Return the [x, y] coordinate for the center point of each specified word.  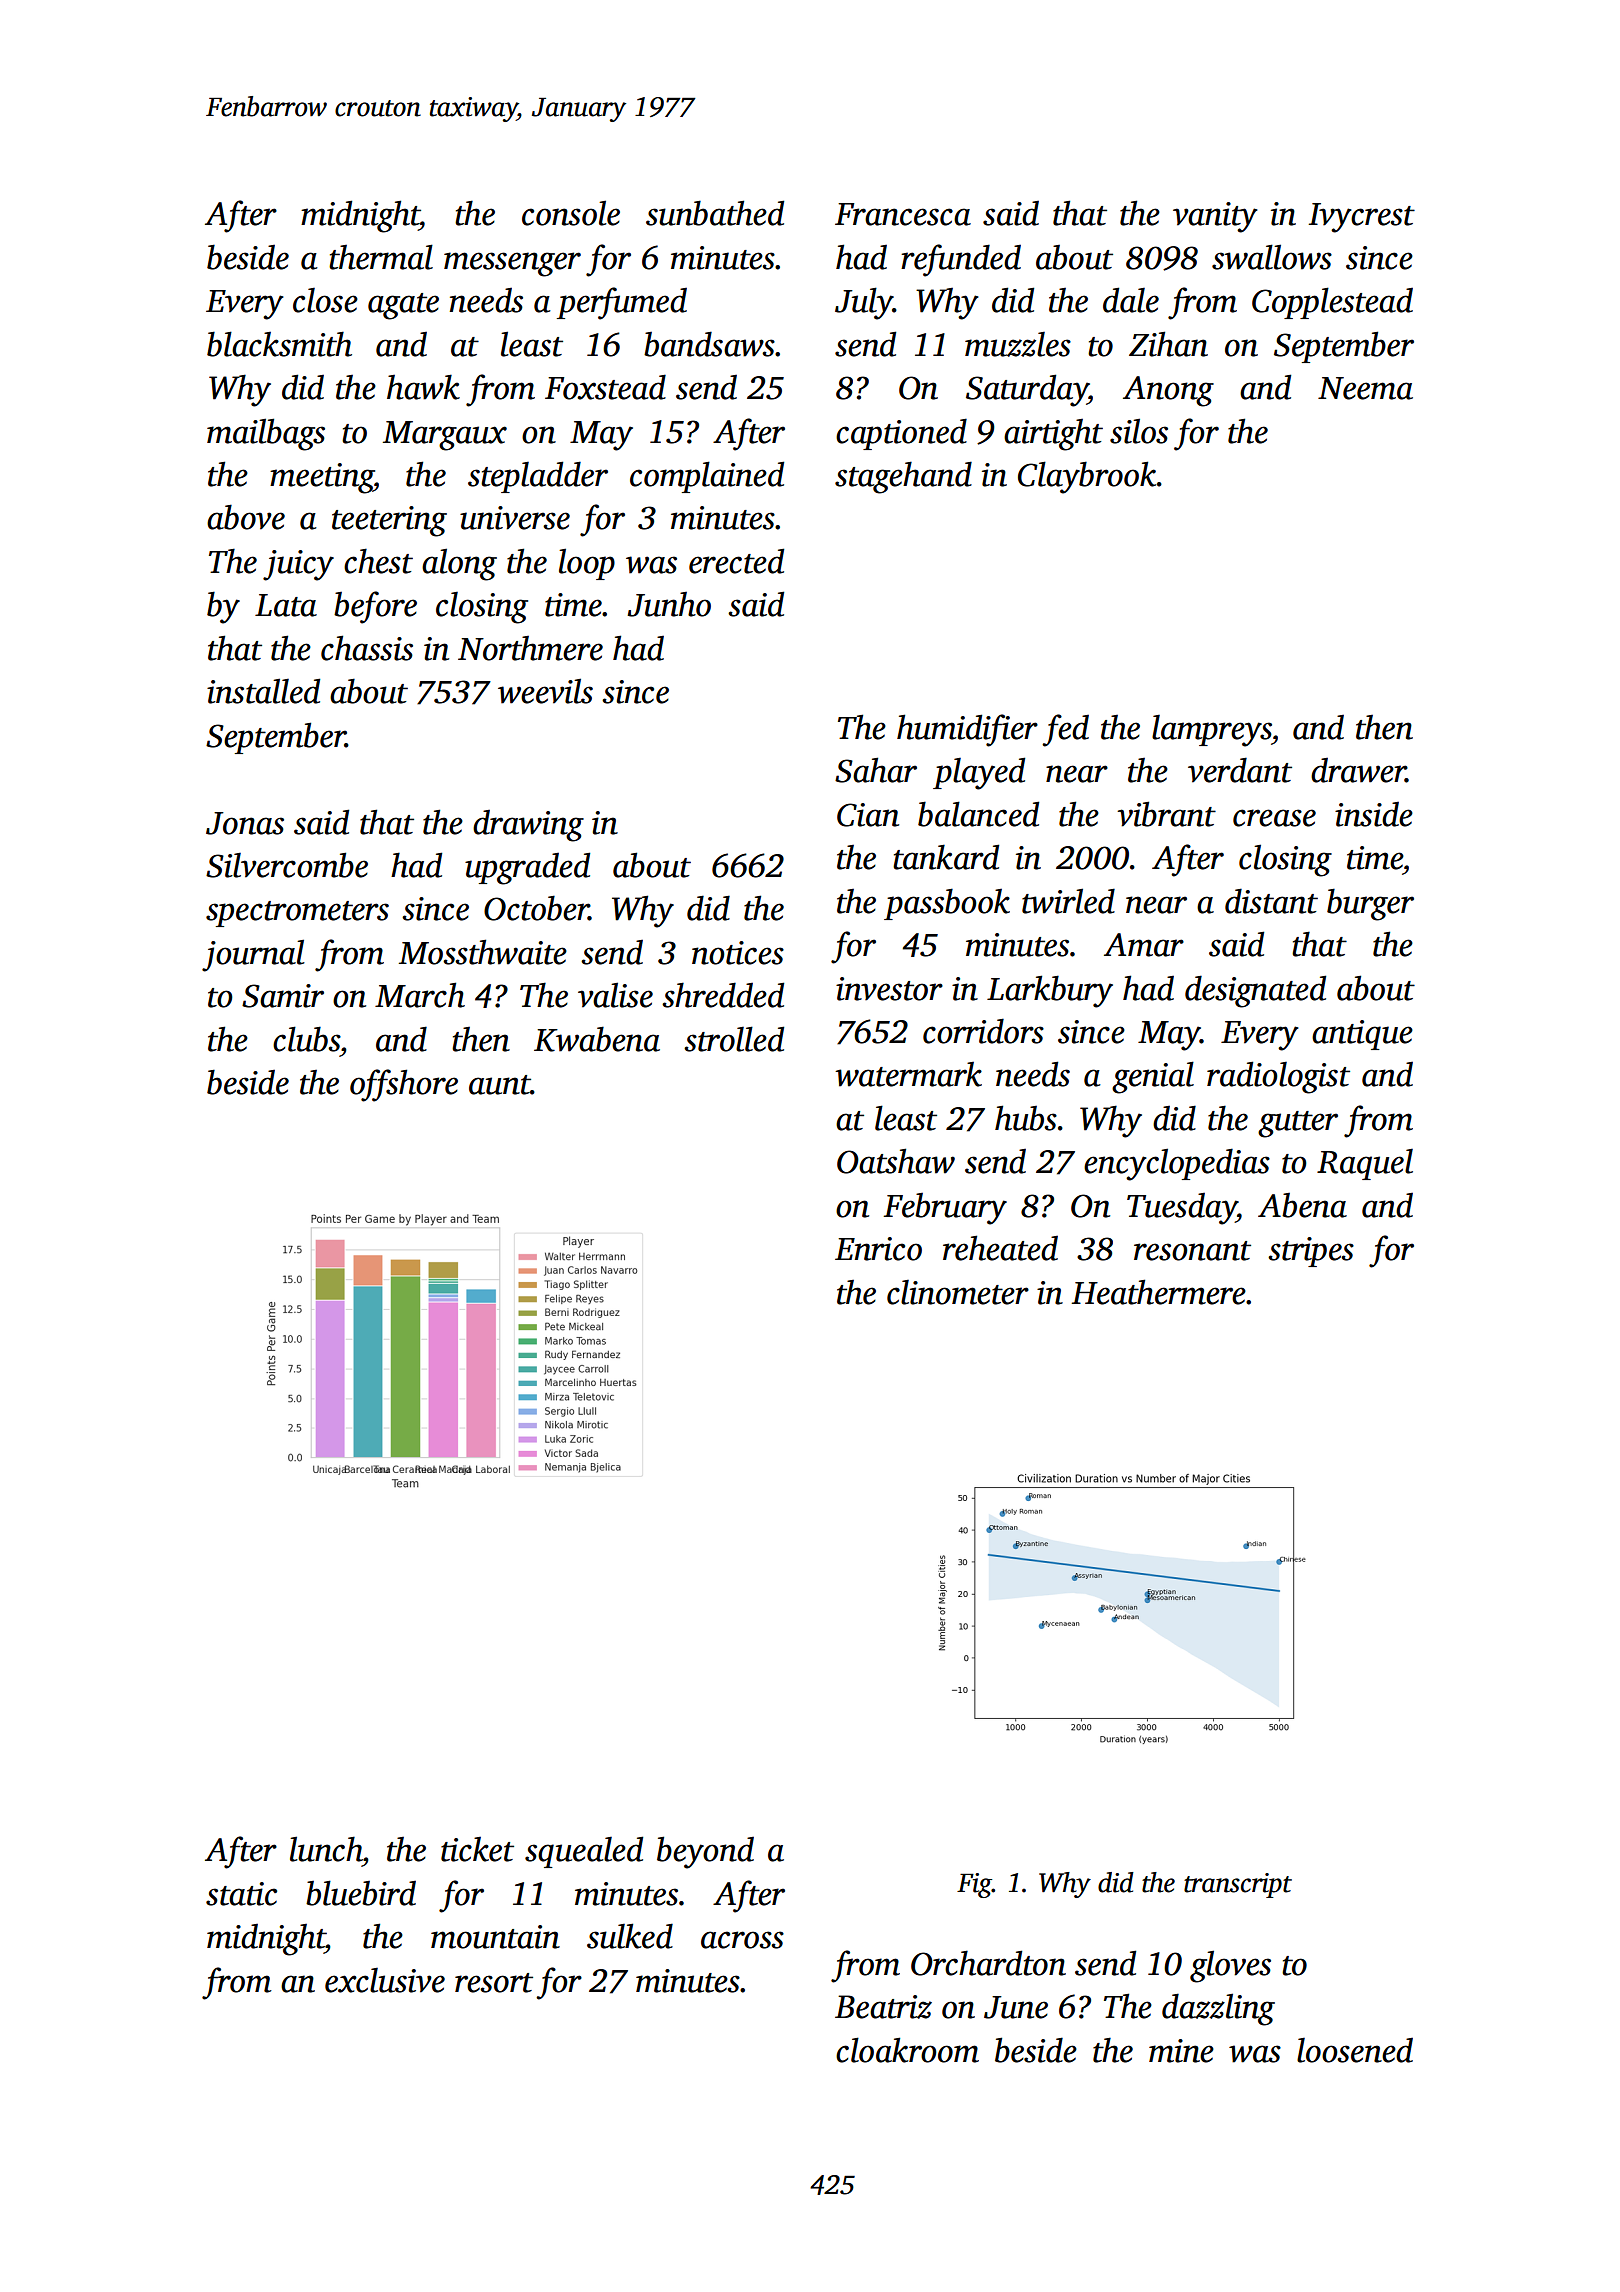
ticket [477, 1849]
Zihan [1168, 344]
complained [707, 477]
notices [738, 953]
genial [1153, 1077]
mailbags [266, 434]
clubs [306, 1039]
